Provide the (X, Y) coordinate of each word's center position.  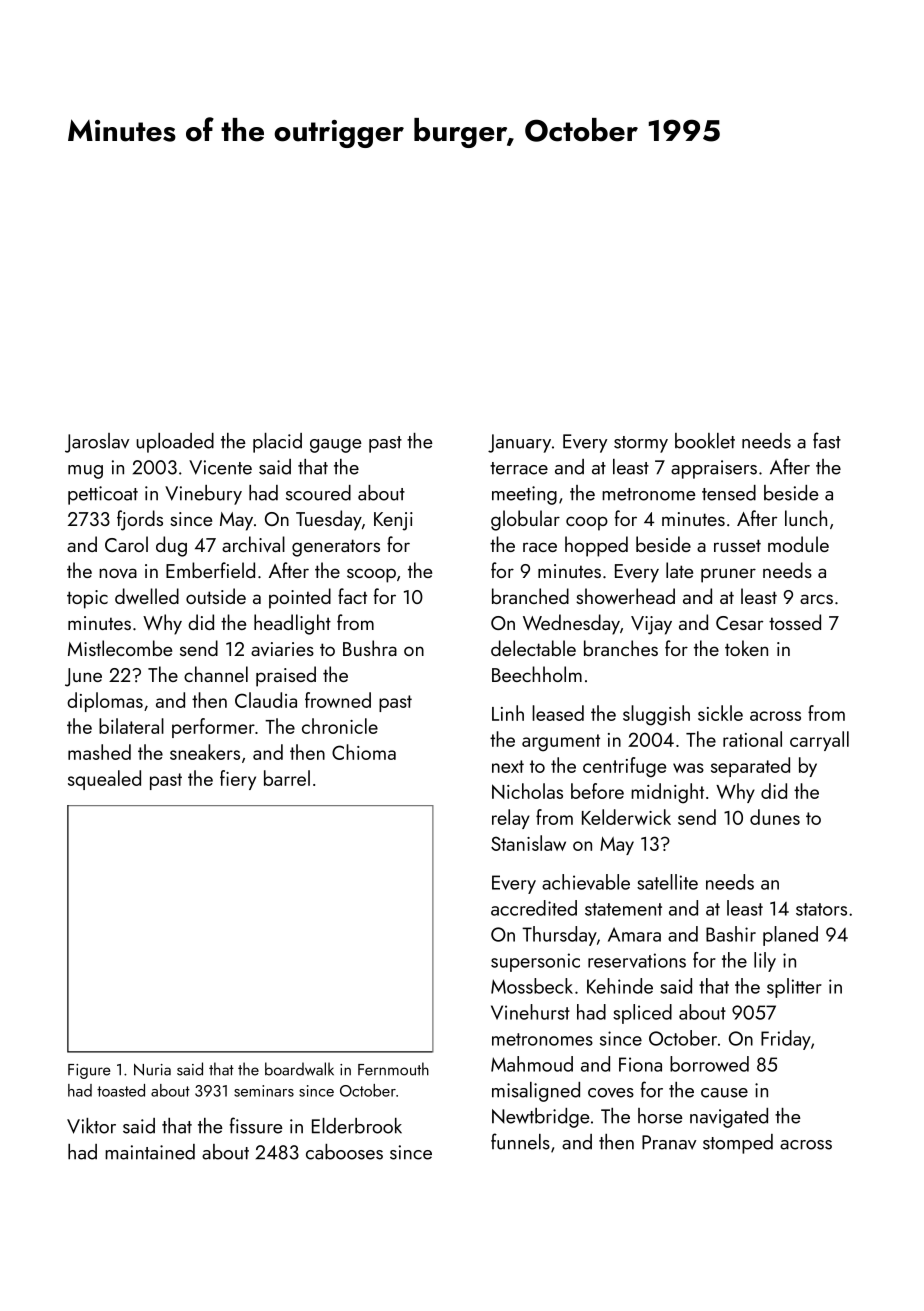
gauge (336, 446)
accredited (534, 908)
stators (821, 909)
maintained (150, 1152)
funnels (520, 1141)
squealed (104, 780)
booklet (705, 441)
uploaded (175, 443)
